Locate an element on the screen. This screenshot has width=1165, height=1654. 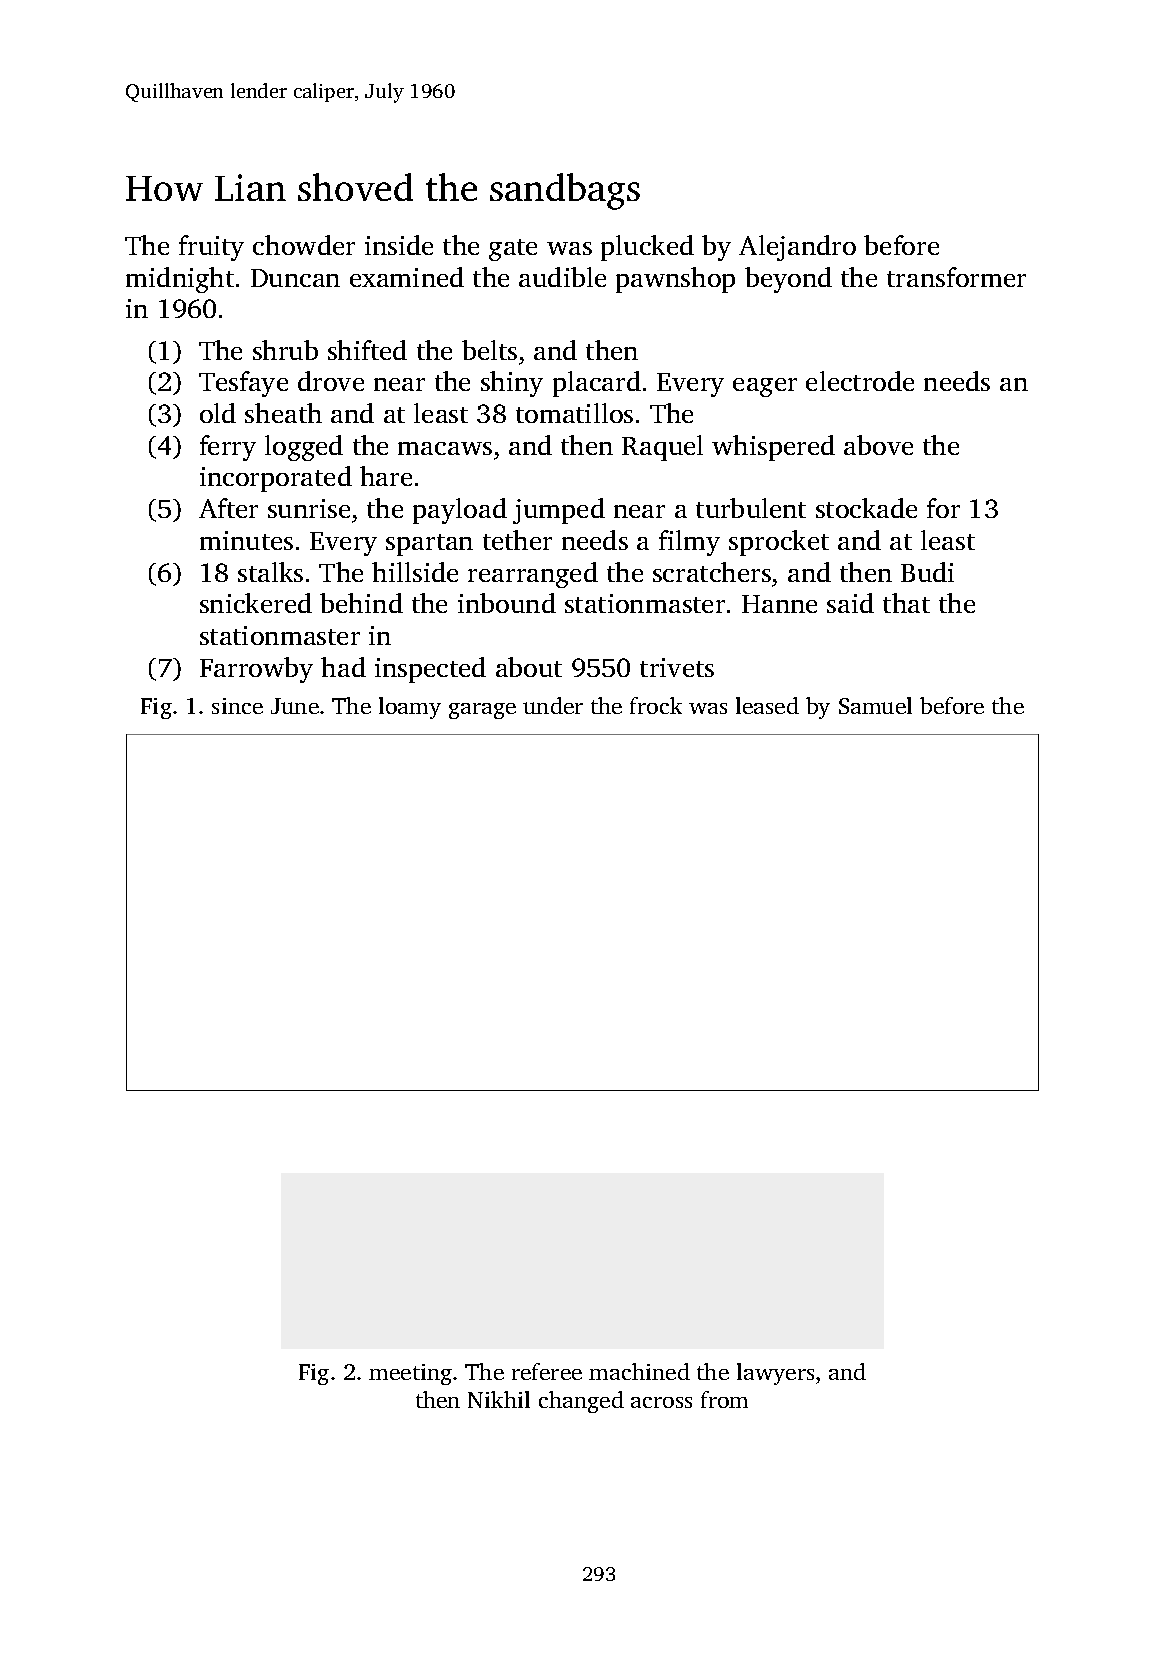
Alejandro is located at coordinates (797, 248).
